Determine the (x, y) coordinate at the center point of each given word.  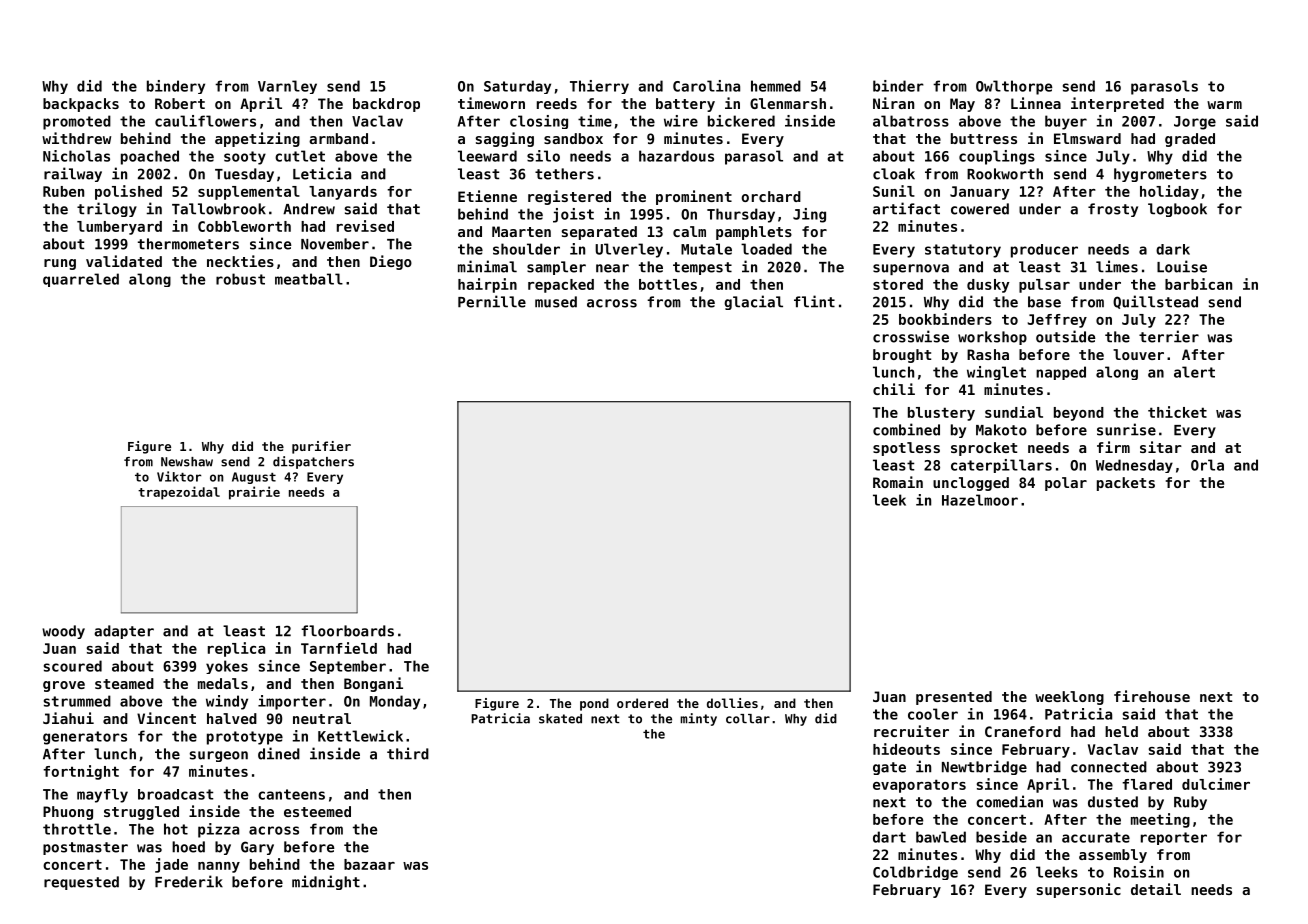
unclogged (971, 484)
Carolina (706, 86)
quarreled (81, 280)
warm (1224, 105)
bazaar (369, 864)
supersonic (1078, 890)
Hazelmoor (980, 500)
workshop (992, 338)
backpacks (81, 105)
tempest (702, 268)
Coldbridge (915, 873)
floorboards (347, 631)
